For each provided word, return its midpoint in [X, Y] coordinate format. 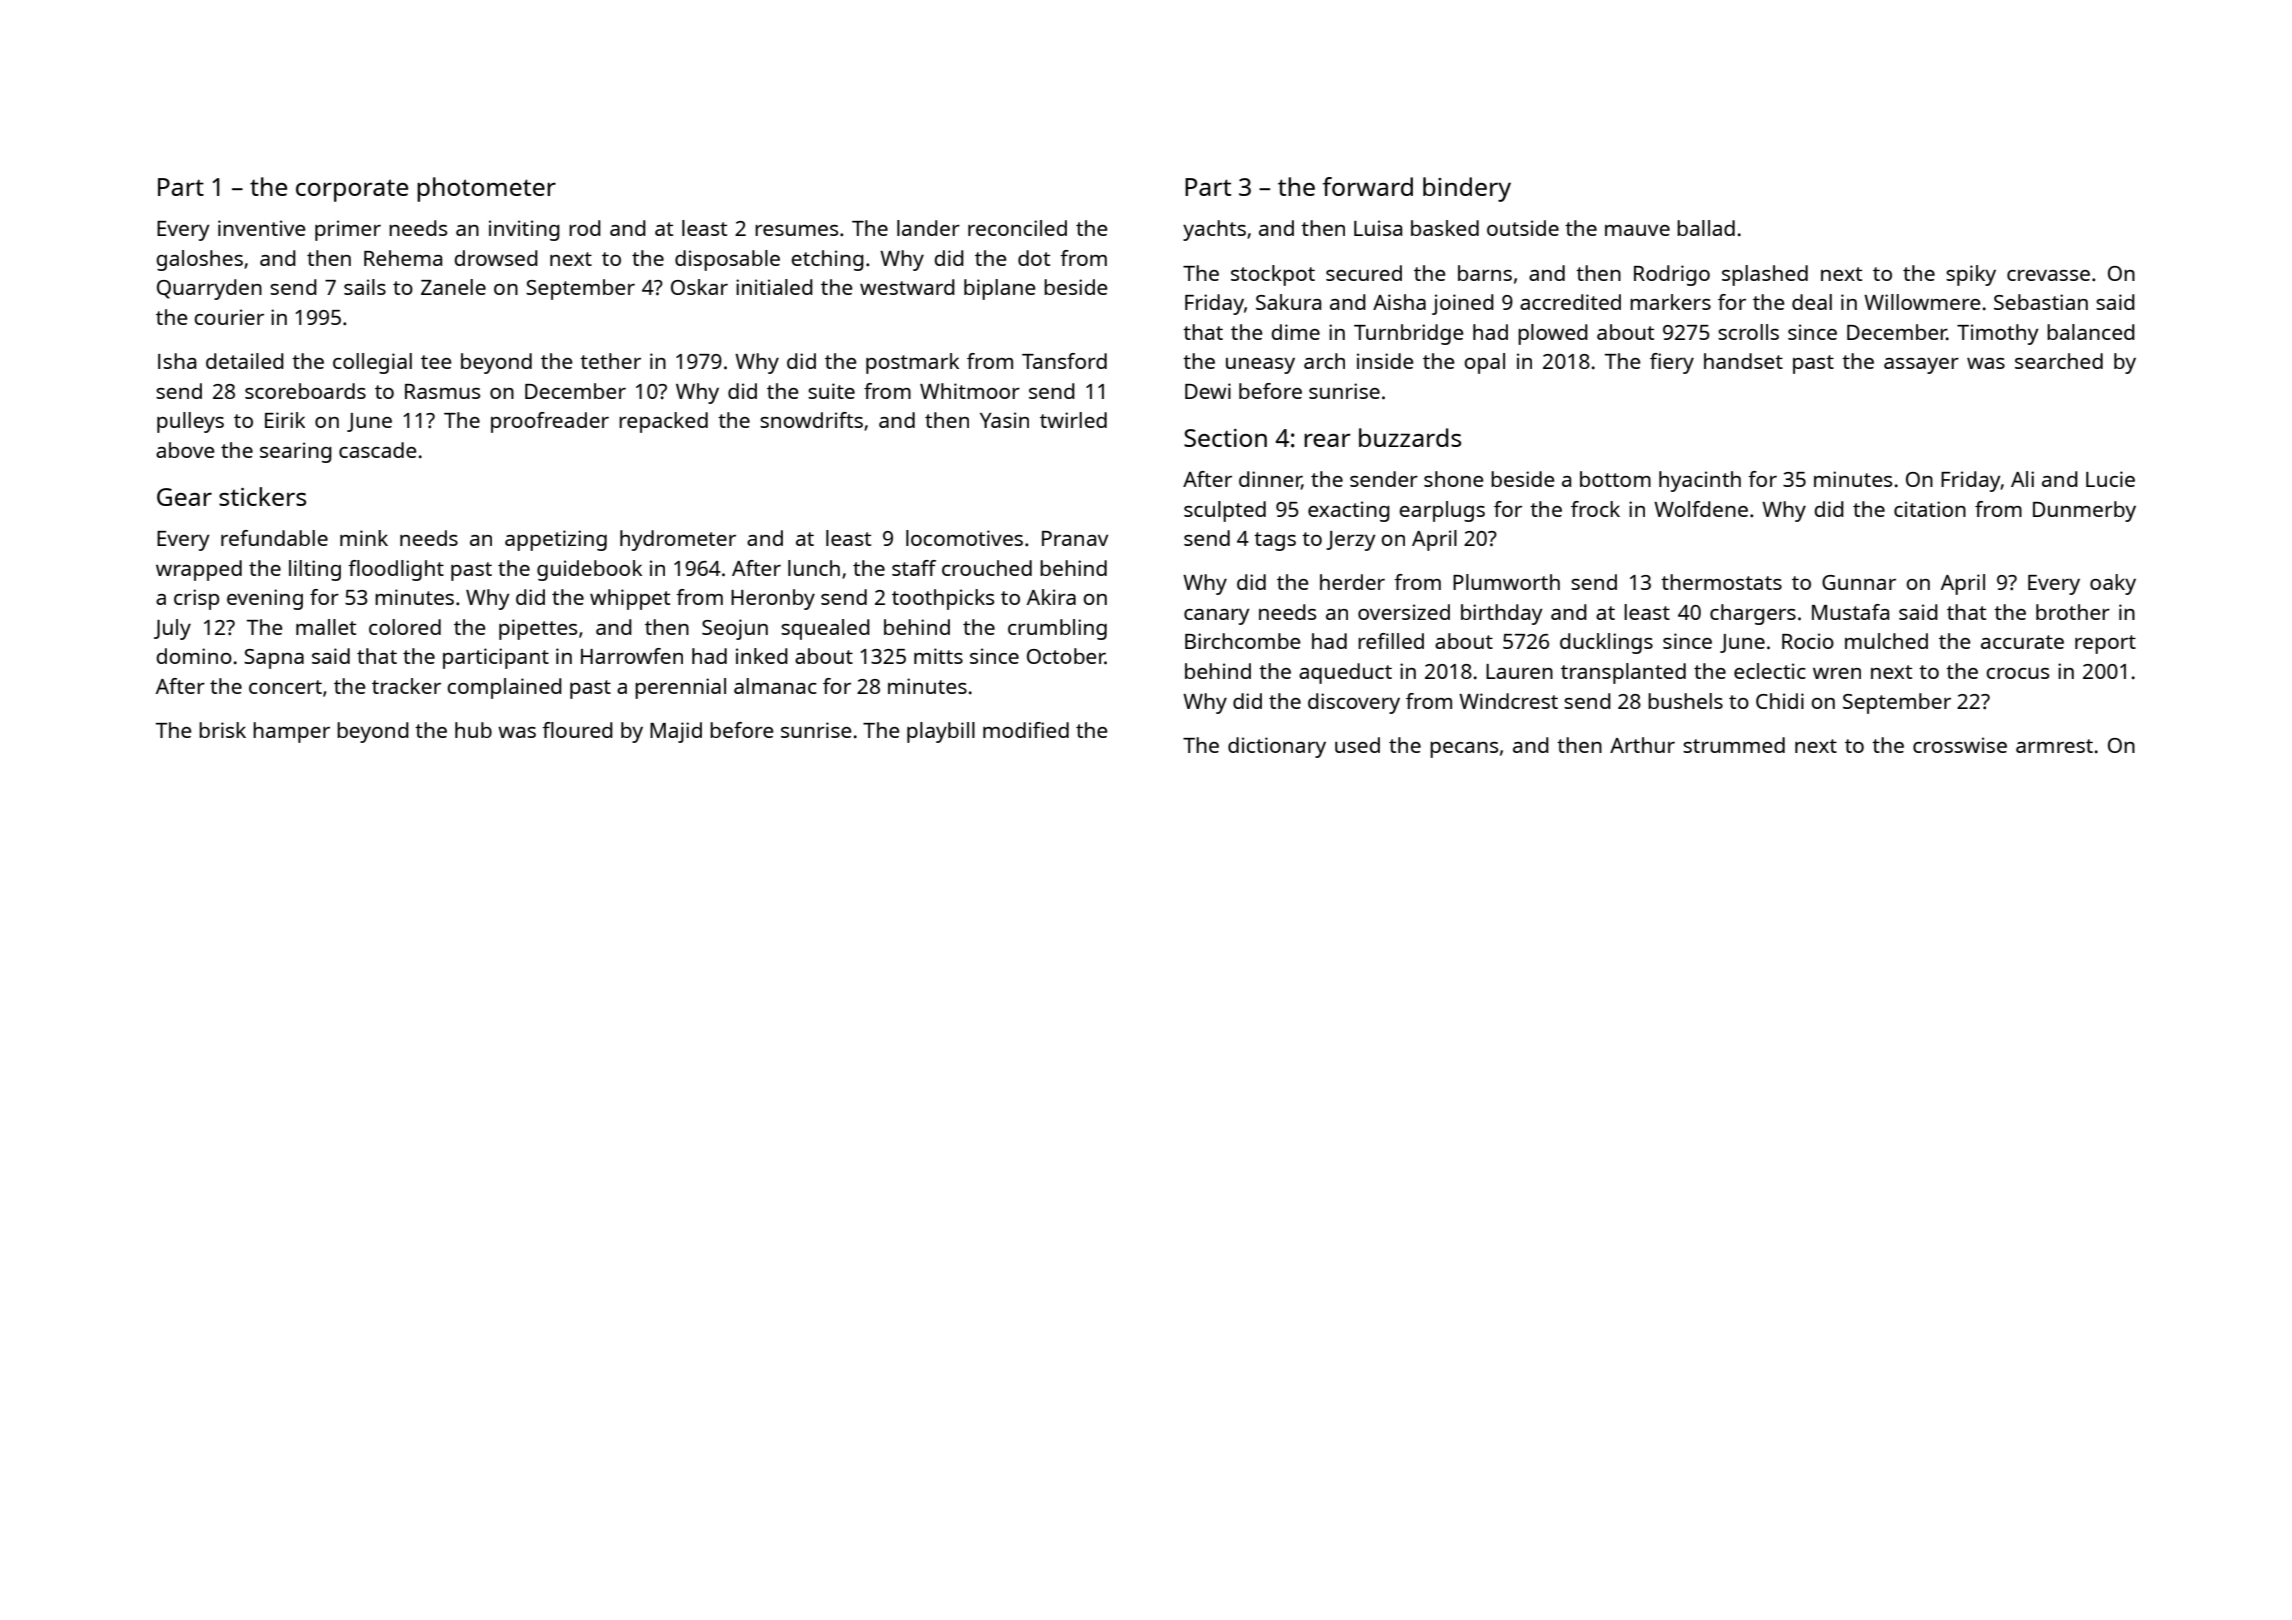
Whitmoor [970, 391]
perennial [680, 688]
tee [436, 362]
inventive [262, 228]
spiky [1971, 275]
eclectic [1770, 671]
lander [928, 228]
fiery [1672, 363]
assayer [1921, 366]
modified [1026, 730]
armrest [2054, 746]
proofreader [550, 422]
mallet [326, 627]
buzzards [1410, 437]
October [1066, 656]
